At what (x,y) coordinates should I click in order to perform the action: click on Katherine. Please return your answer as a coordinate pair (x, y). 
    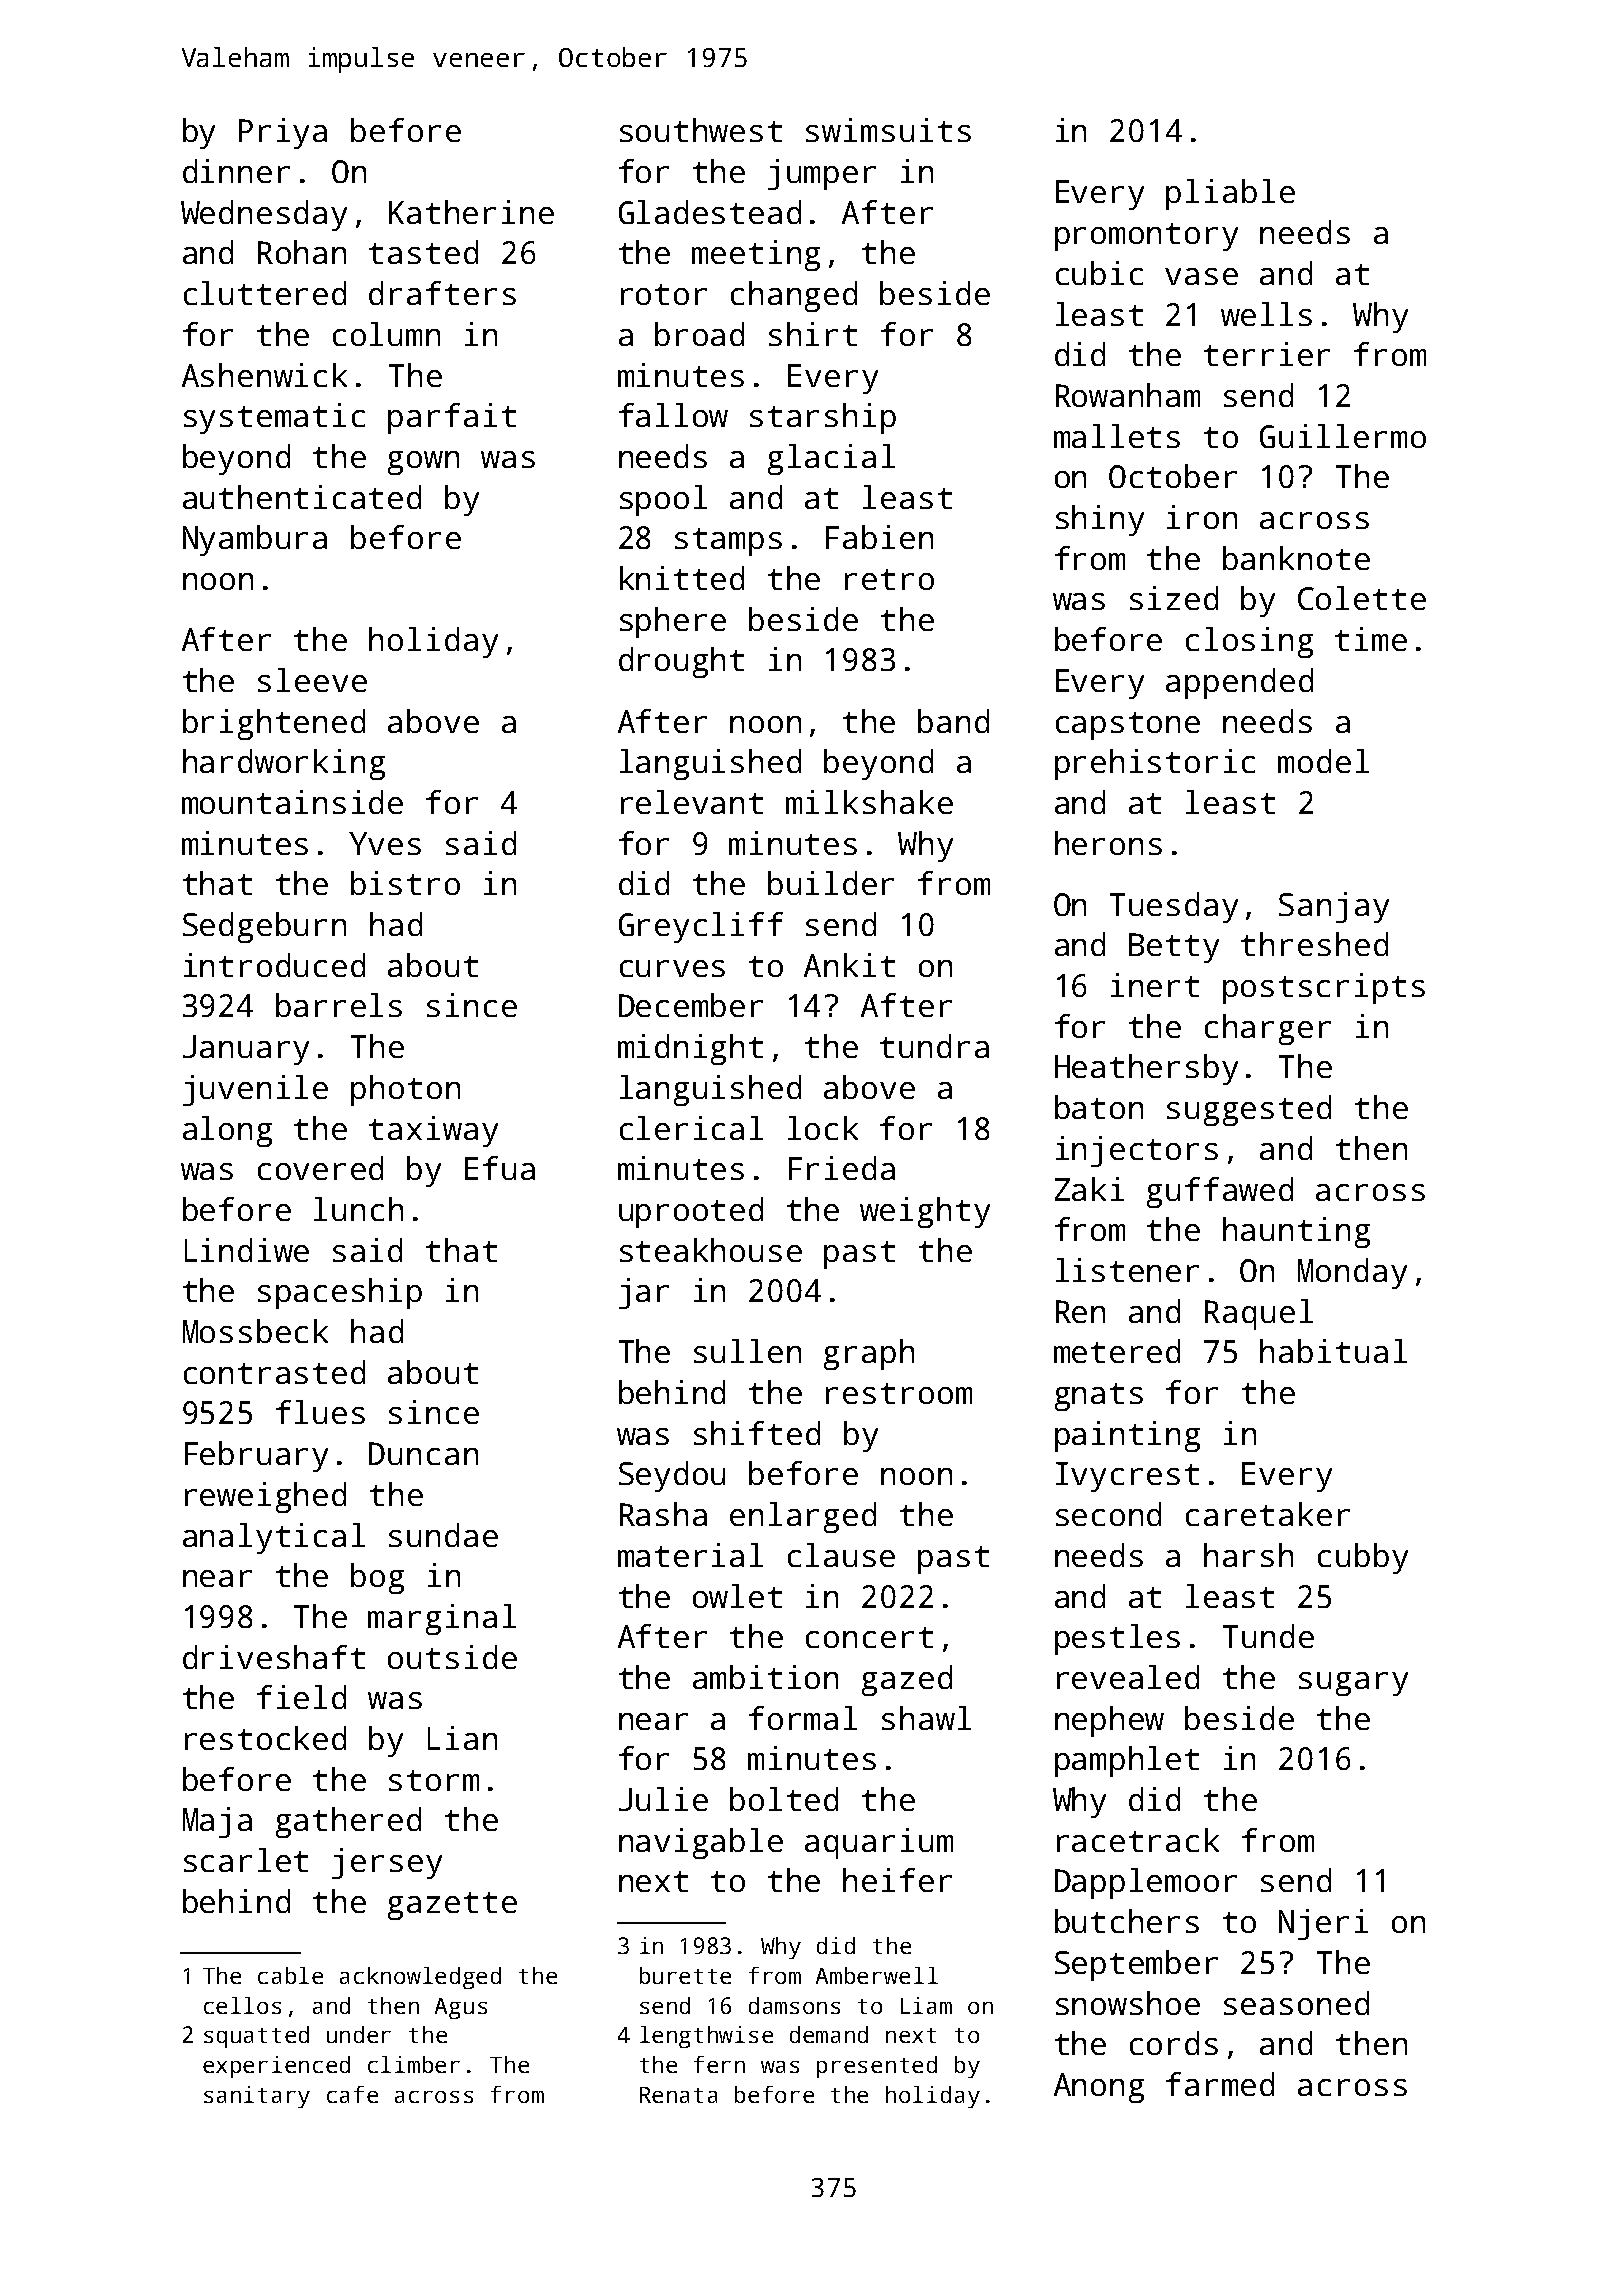
    Looking at the image, I should click on (471, 212).
